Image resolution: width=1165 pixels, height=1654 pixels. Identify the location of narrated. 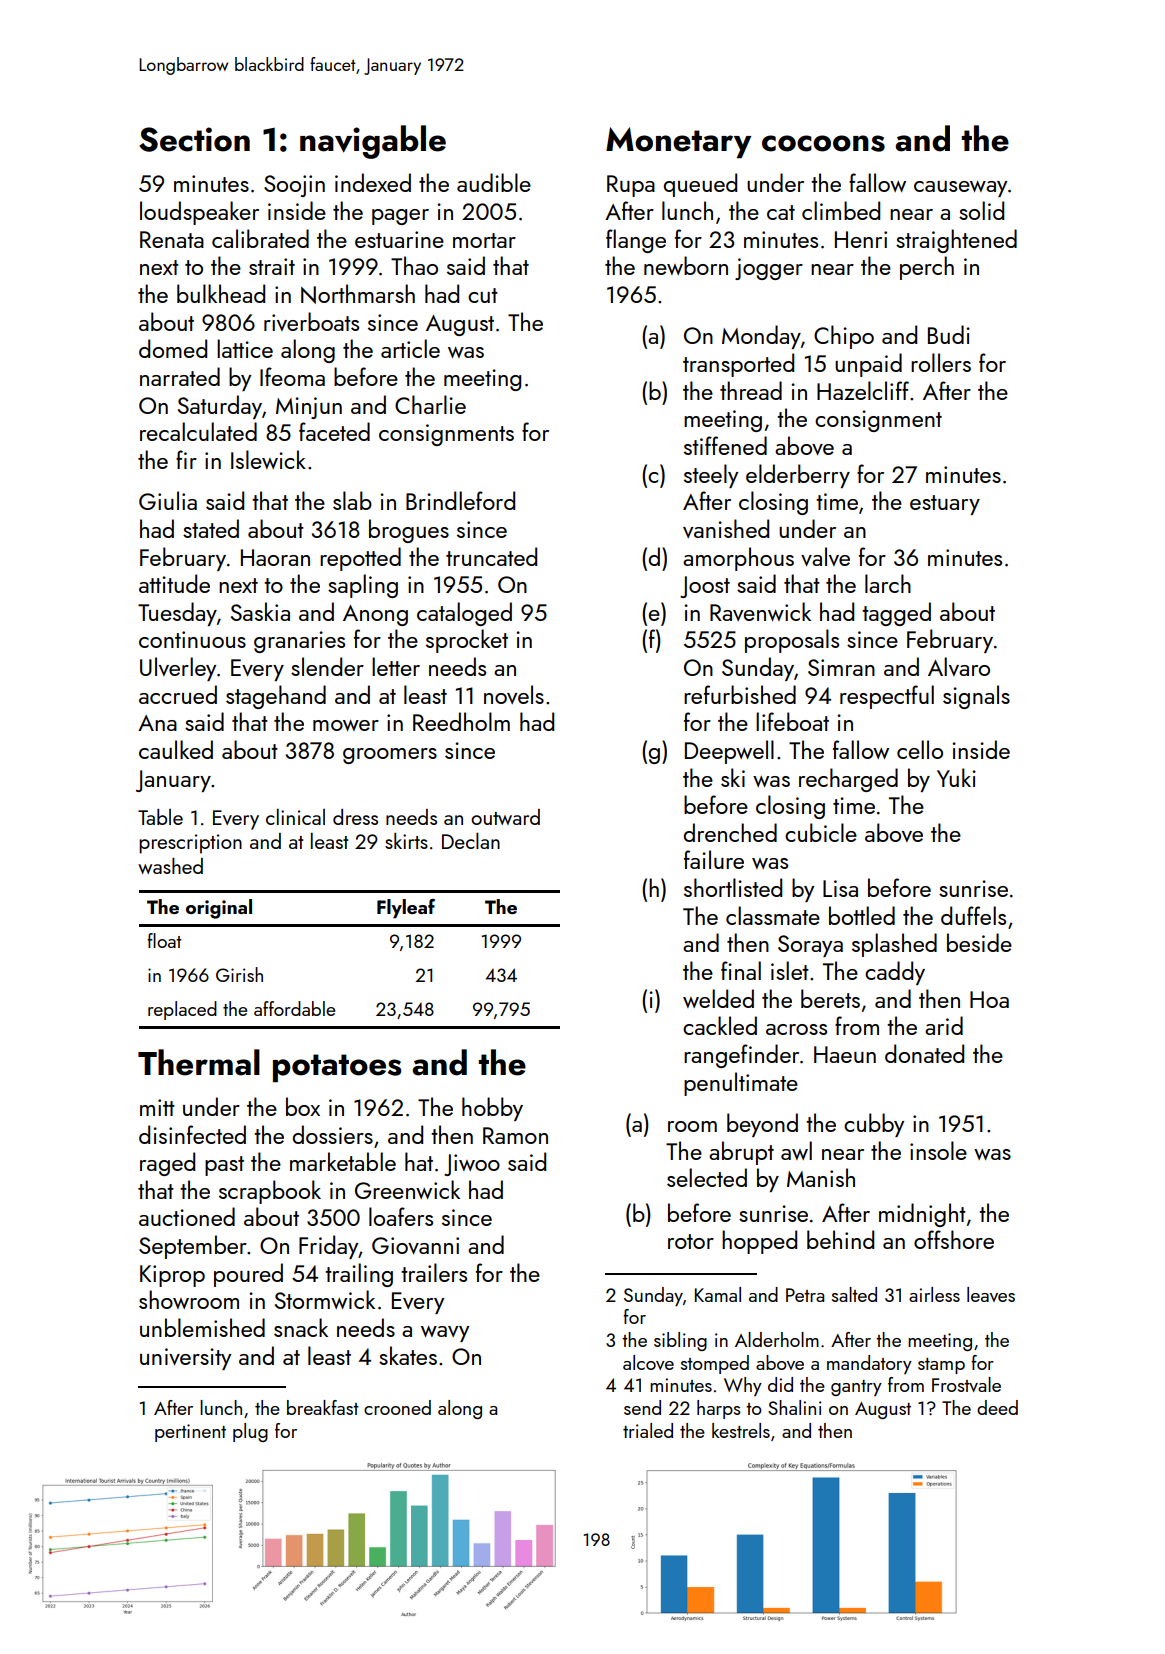
(180, 376).
